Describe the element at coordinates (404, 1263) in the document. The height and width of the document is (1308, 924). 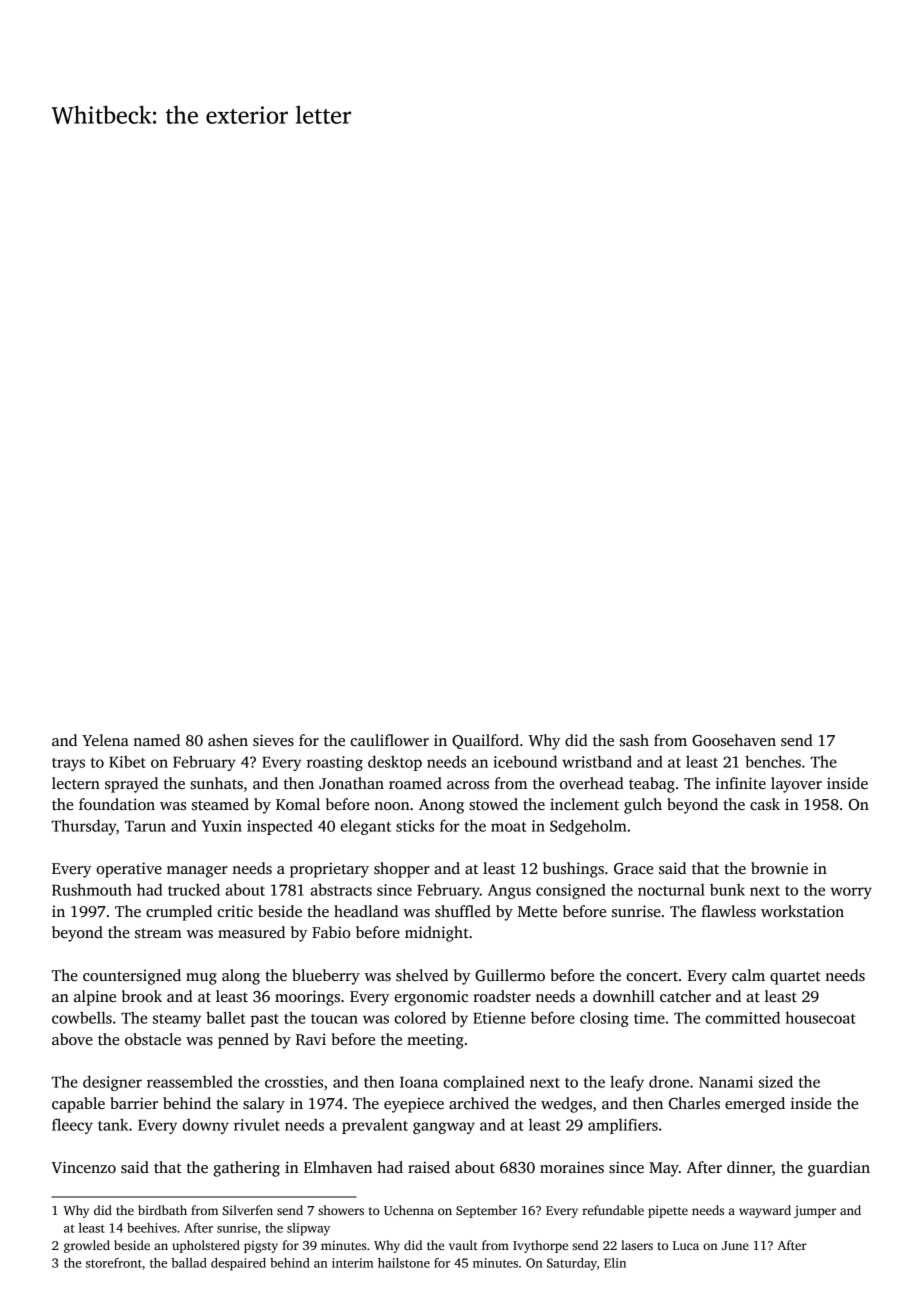
I see `hailstone` at that location.
